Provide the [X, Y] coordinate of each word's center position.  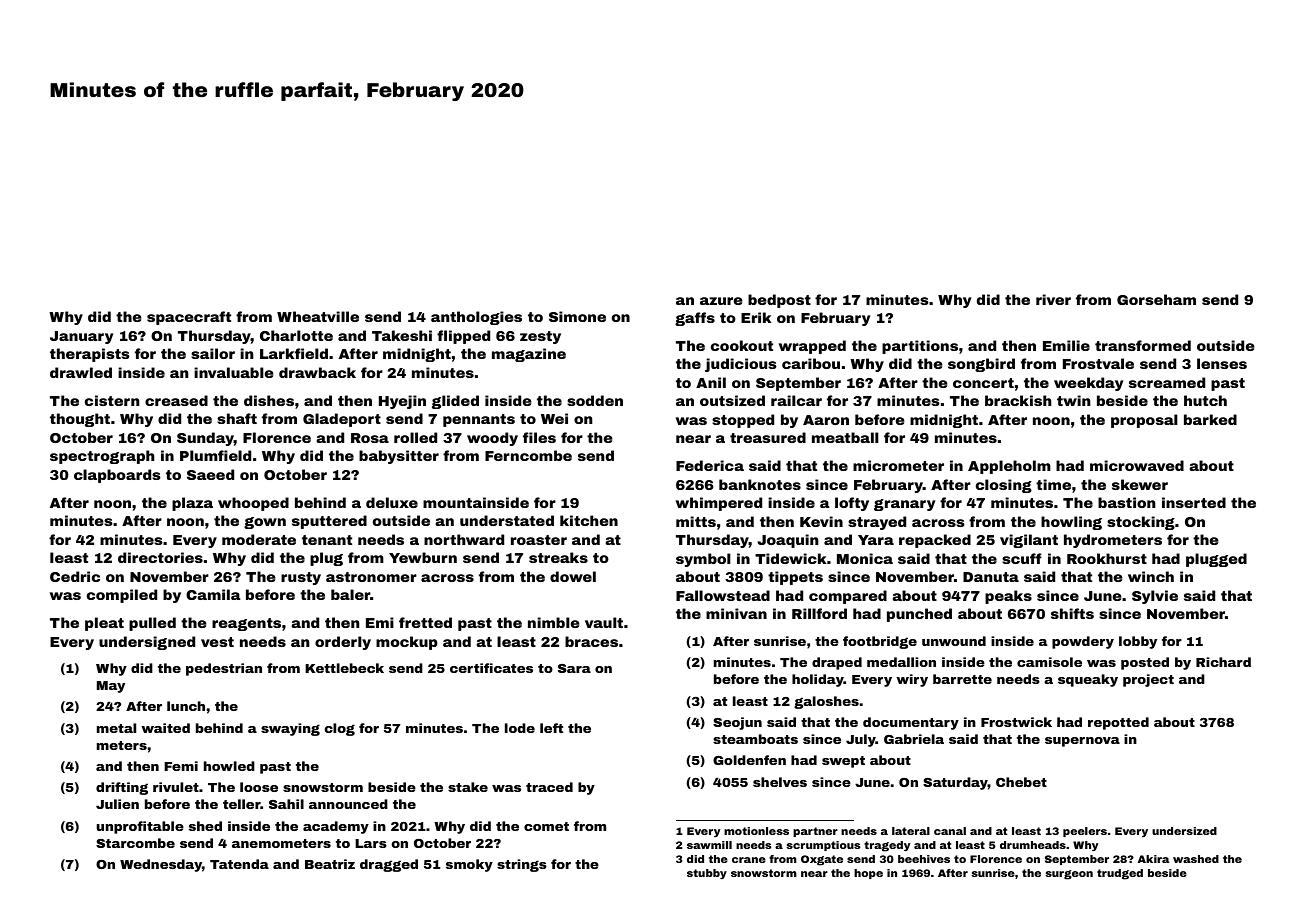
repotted [1118, 723]
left [551, 728]
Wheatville [318, 316]
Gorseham [1156, 299]
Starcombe [135, 843]
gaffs [695, 319]
